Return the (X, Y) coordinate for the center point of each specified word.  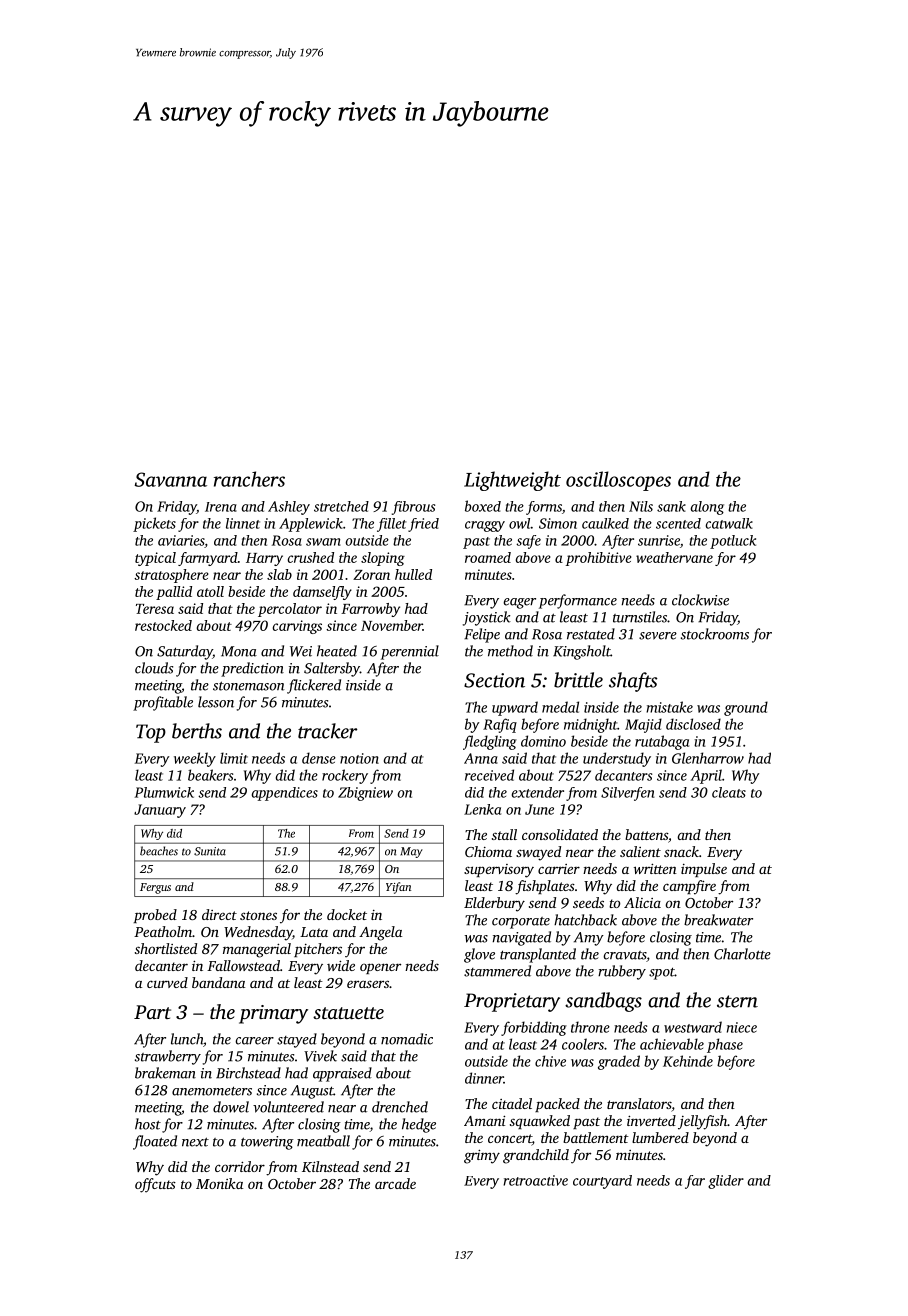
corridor (240, 1166)
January (160, 811)
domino (543, 741)
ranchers (249, 479)
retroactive (535, 1180)
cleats (729, 792)
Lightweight (512, 481)
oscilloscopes (618, 481)
